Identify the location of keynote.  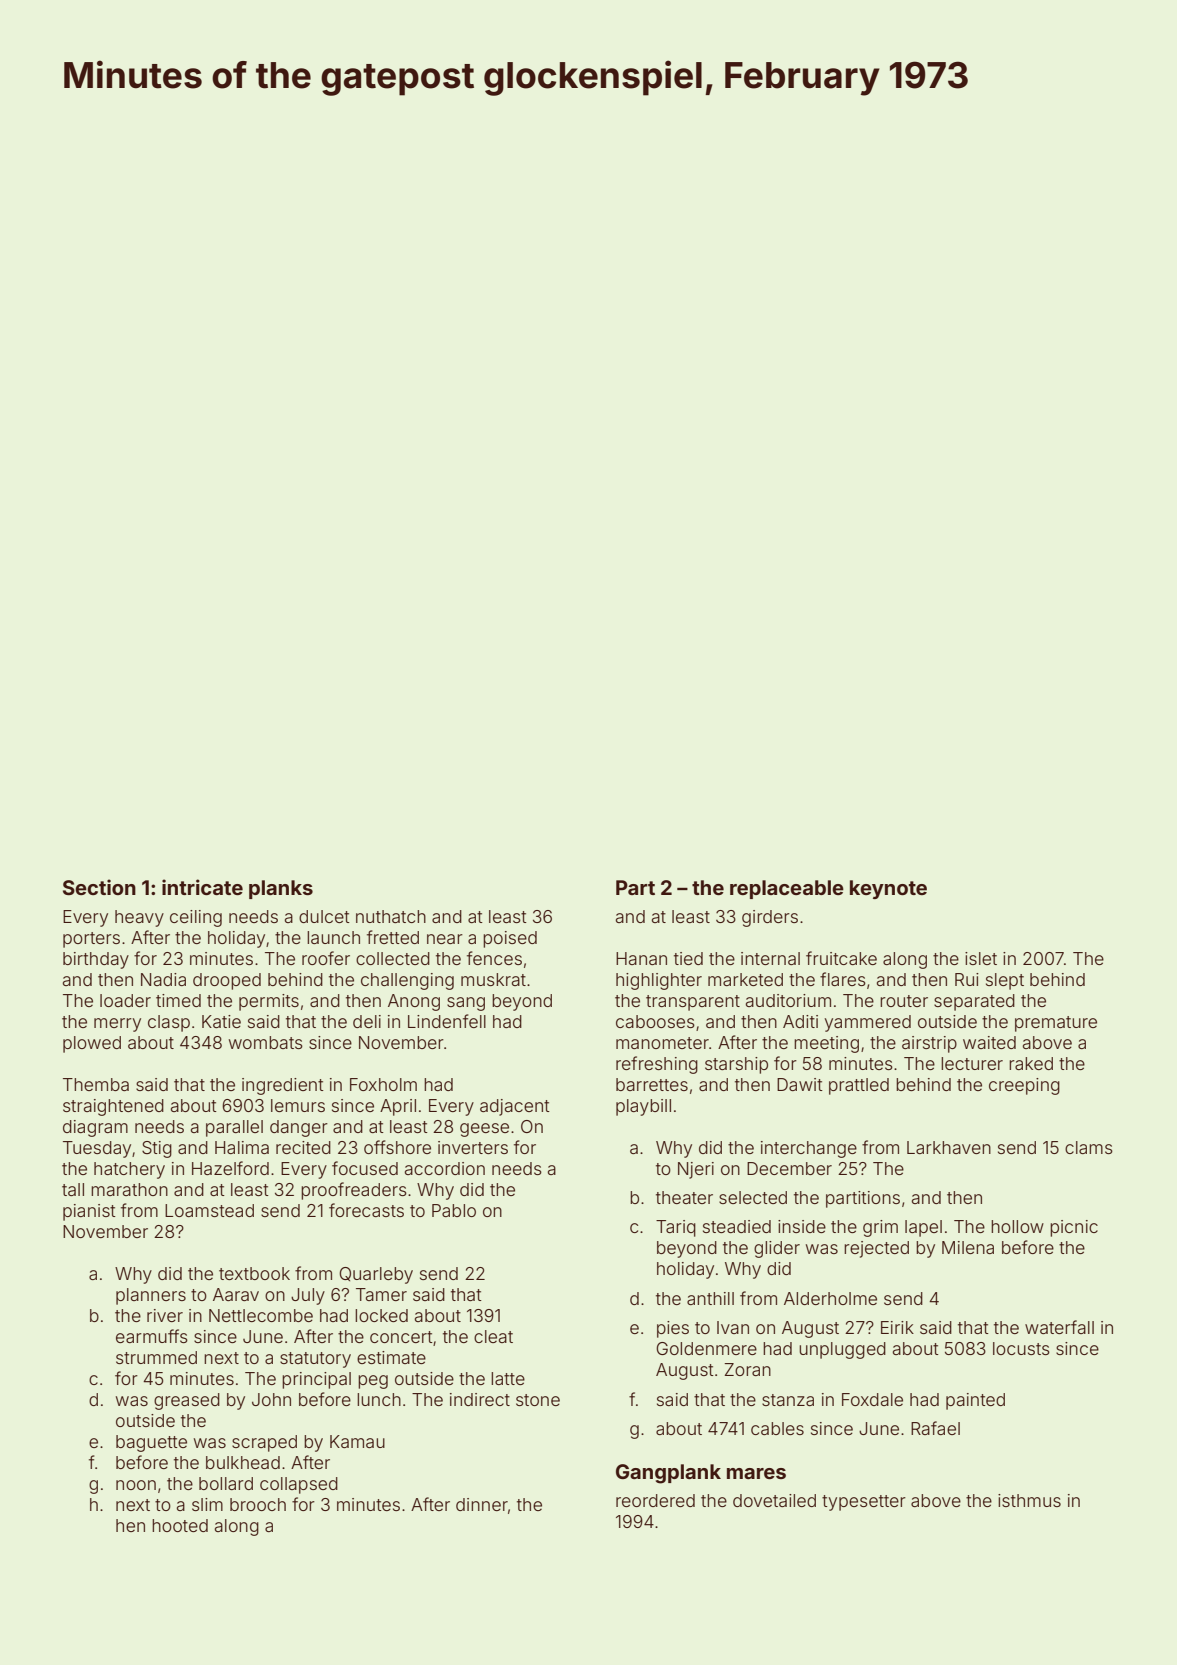
(888, 889).
